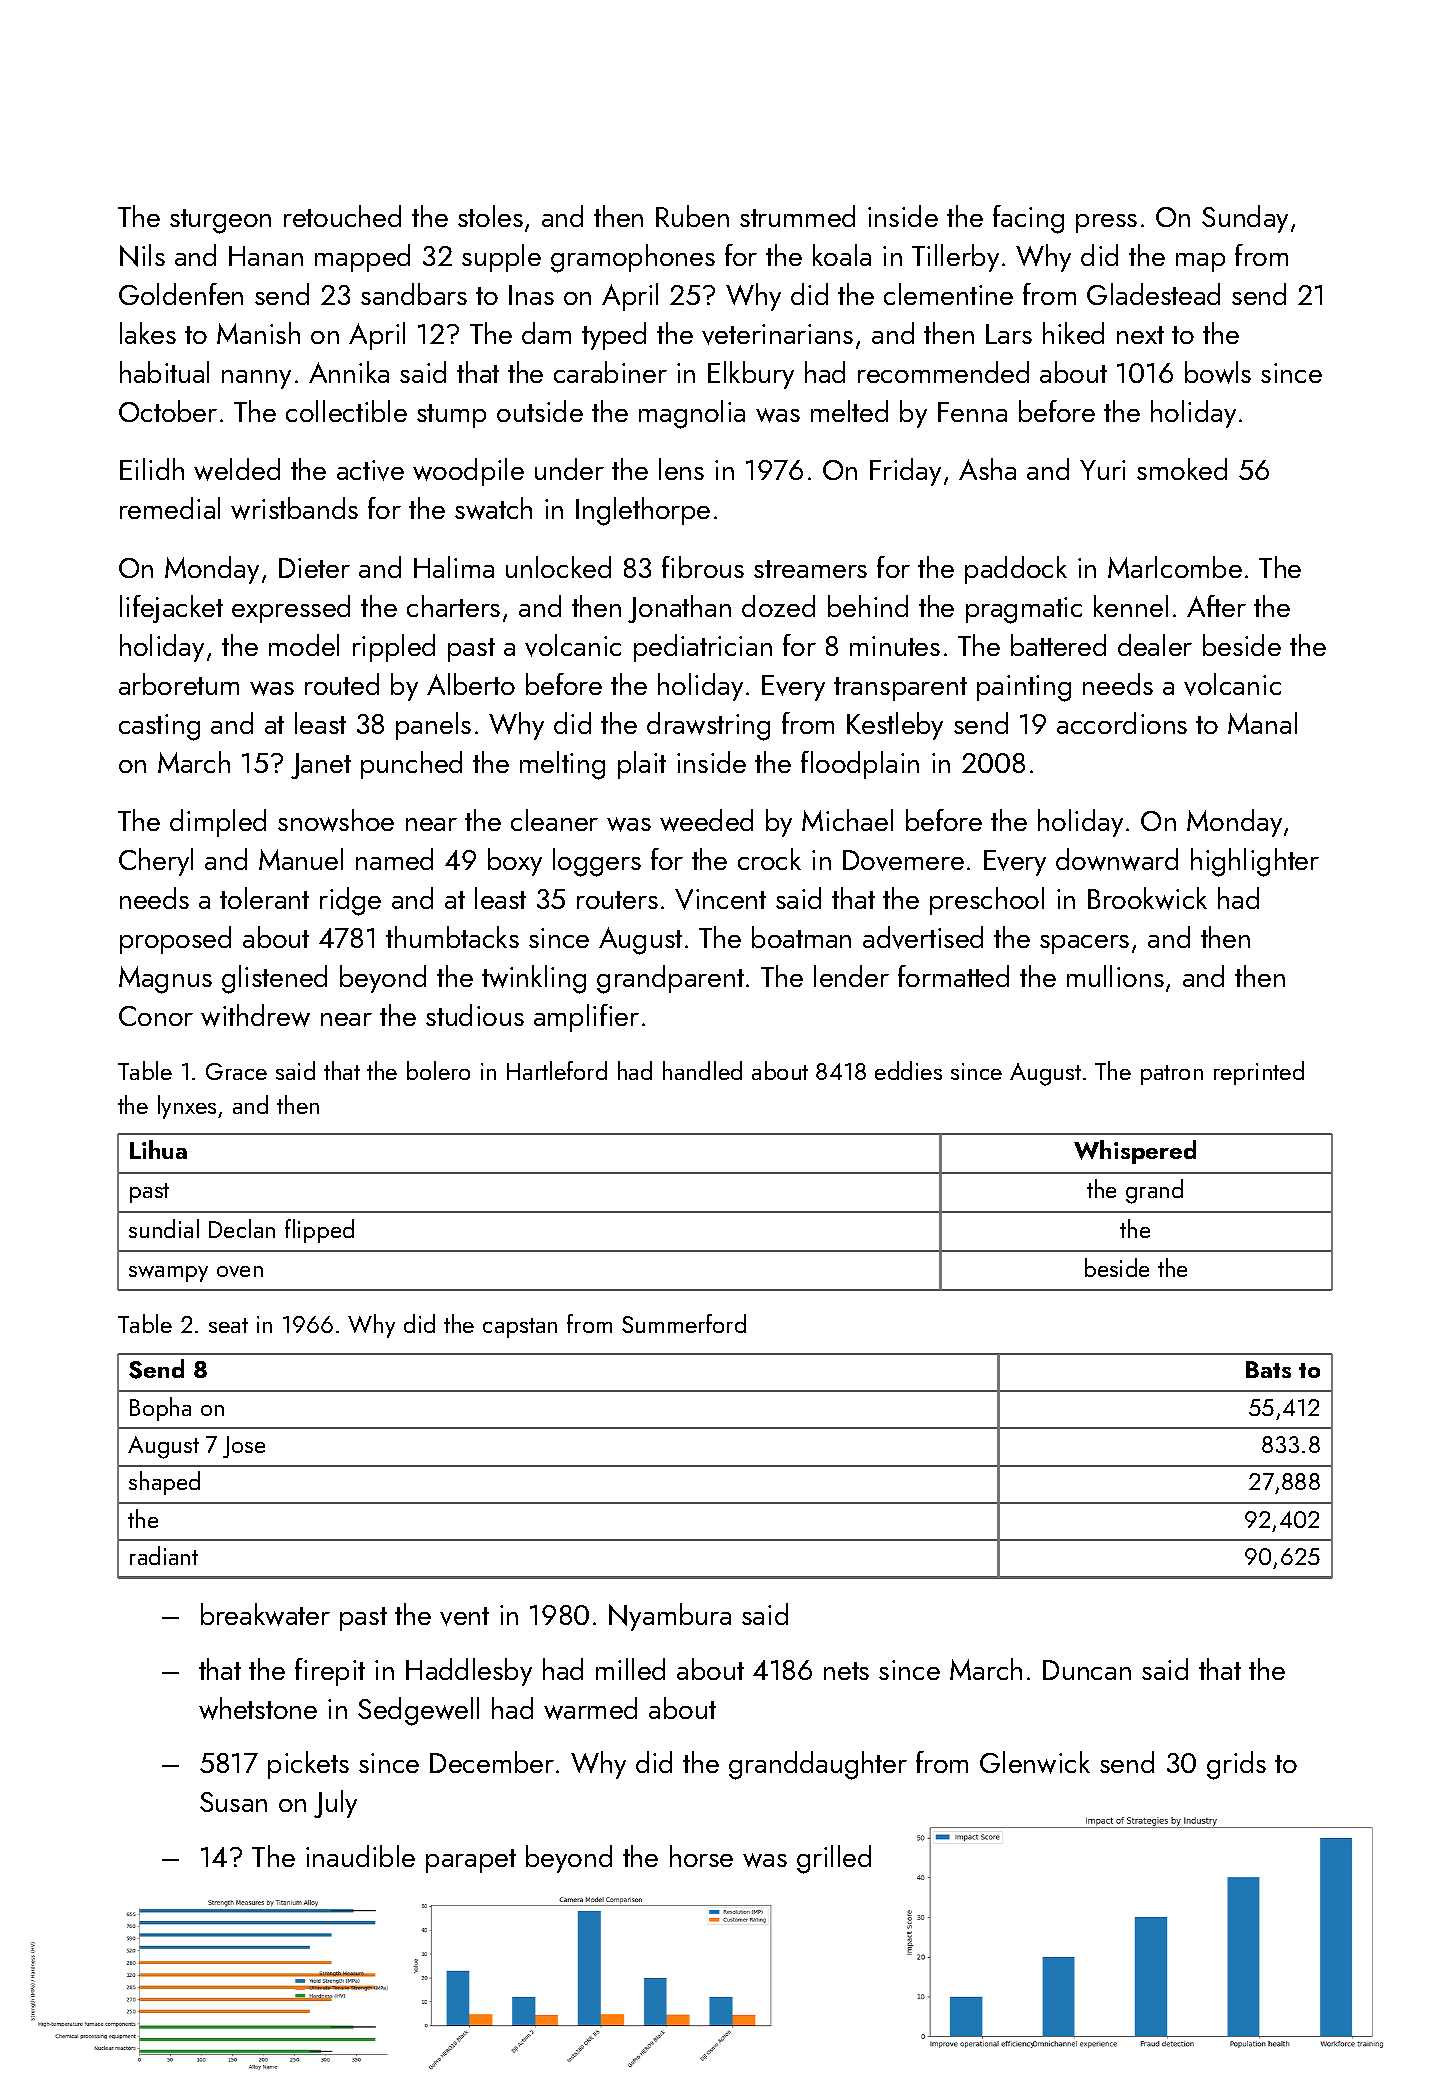  What do you see at coordinates (846, 1671) in the page?
I see `nets` at bounding box center [846, 1671].
